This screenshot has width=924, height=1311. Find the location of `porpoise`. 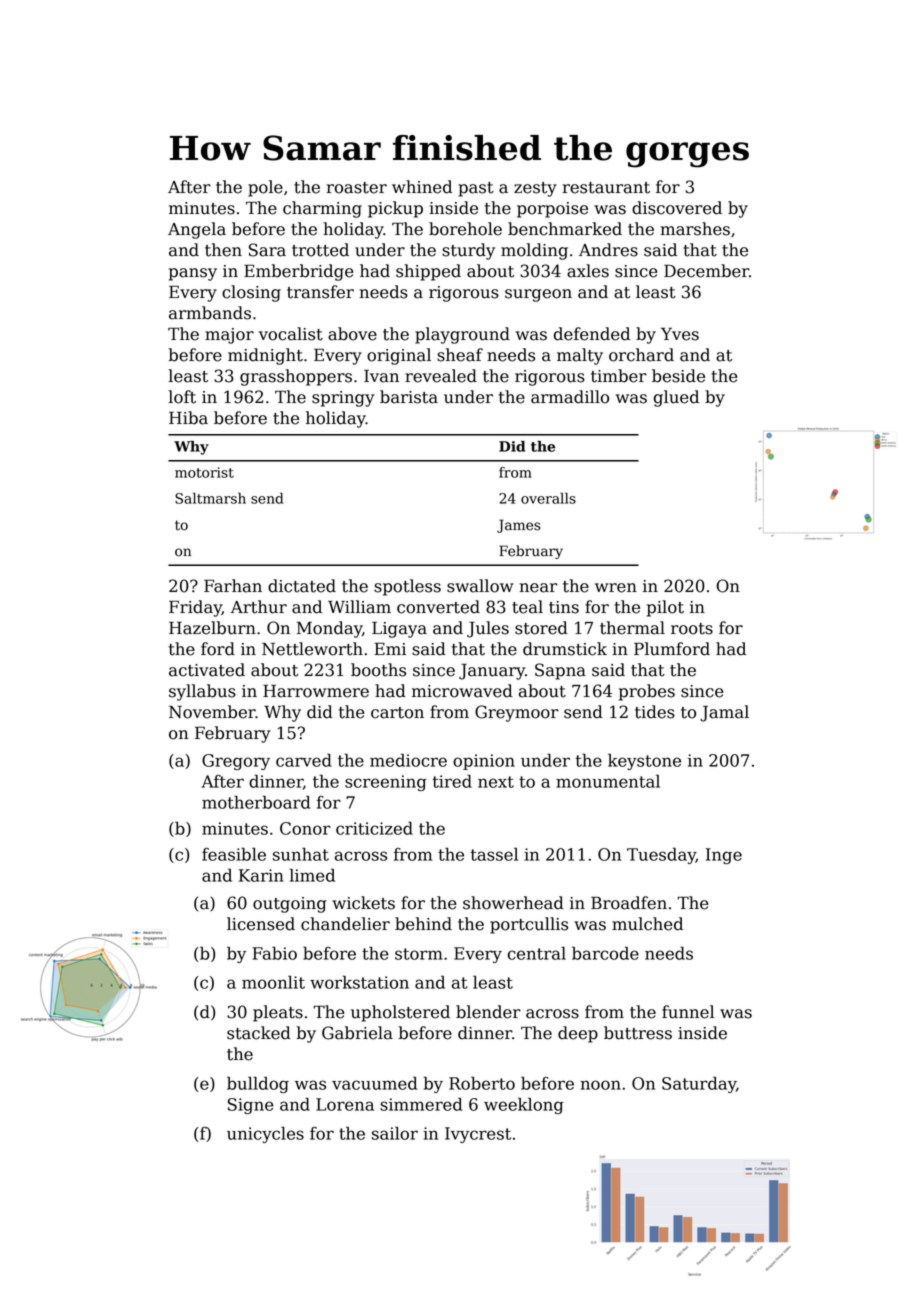

porpoise is located at coordinates (552, 210).
